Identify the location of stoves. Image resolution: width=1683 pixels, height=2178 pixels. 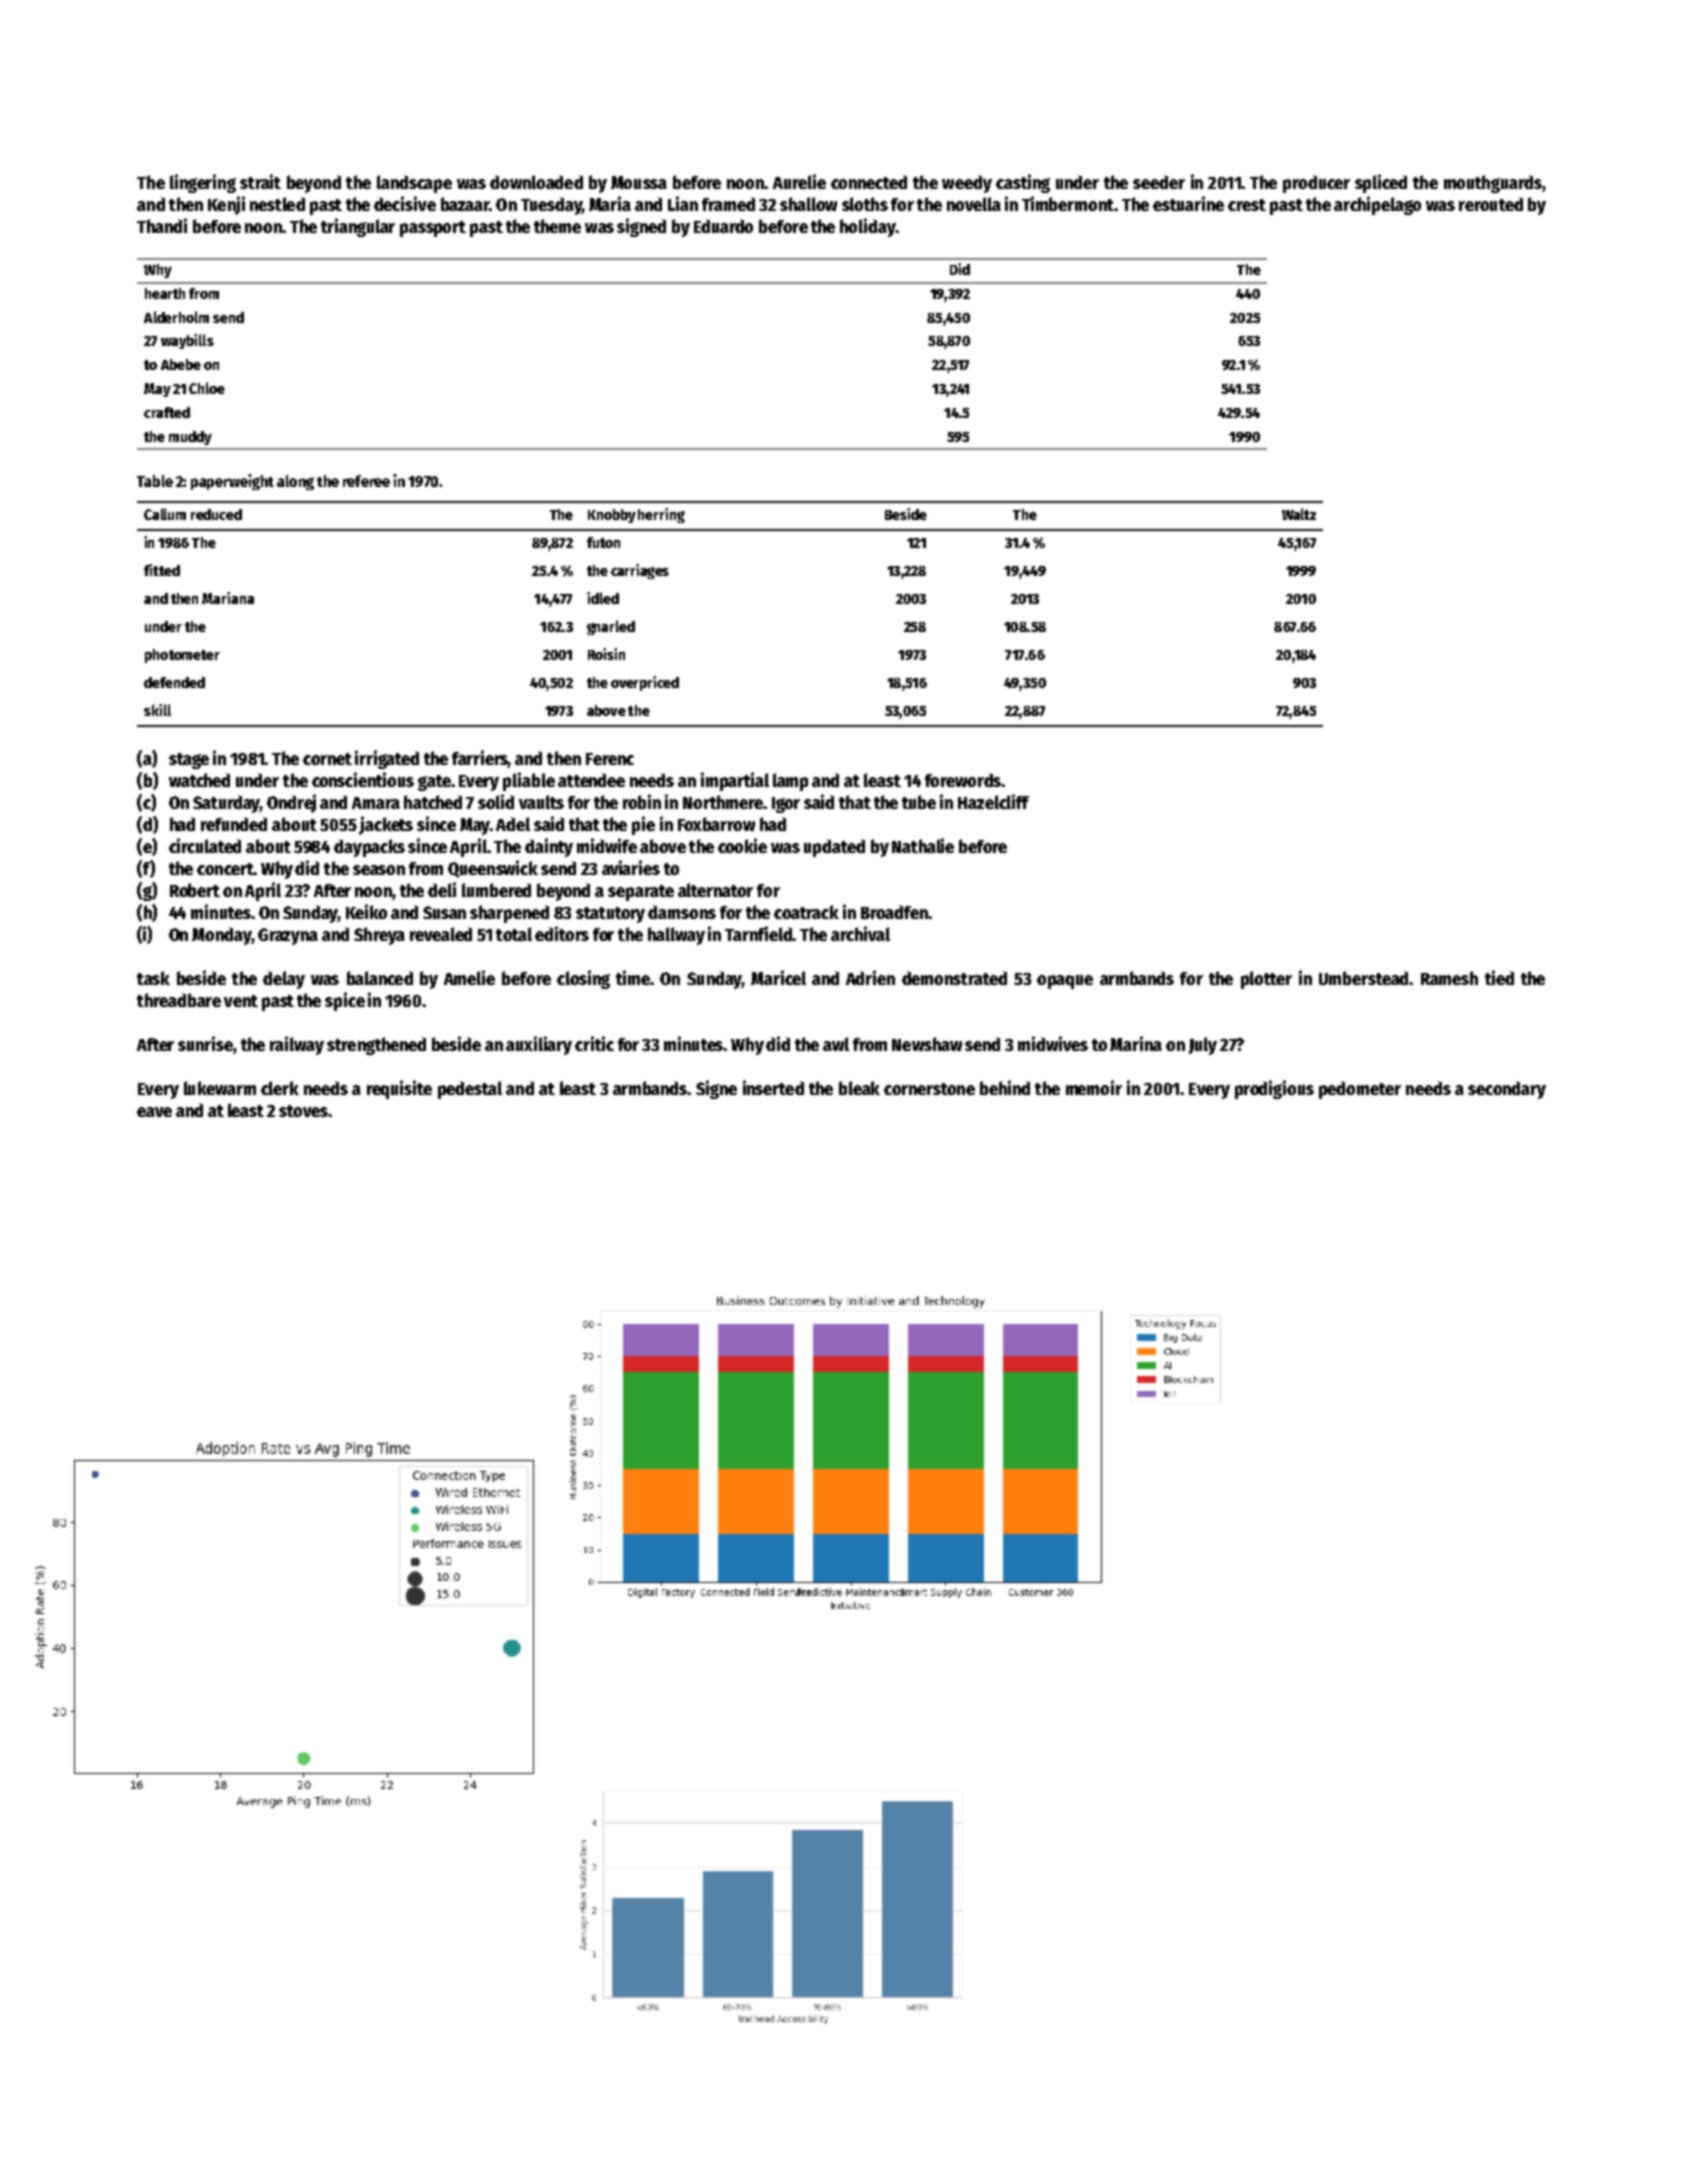
(303, 1111).
